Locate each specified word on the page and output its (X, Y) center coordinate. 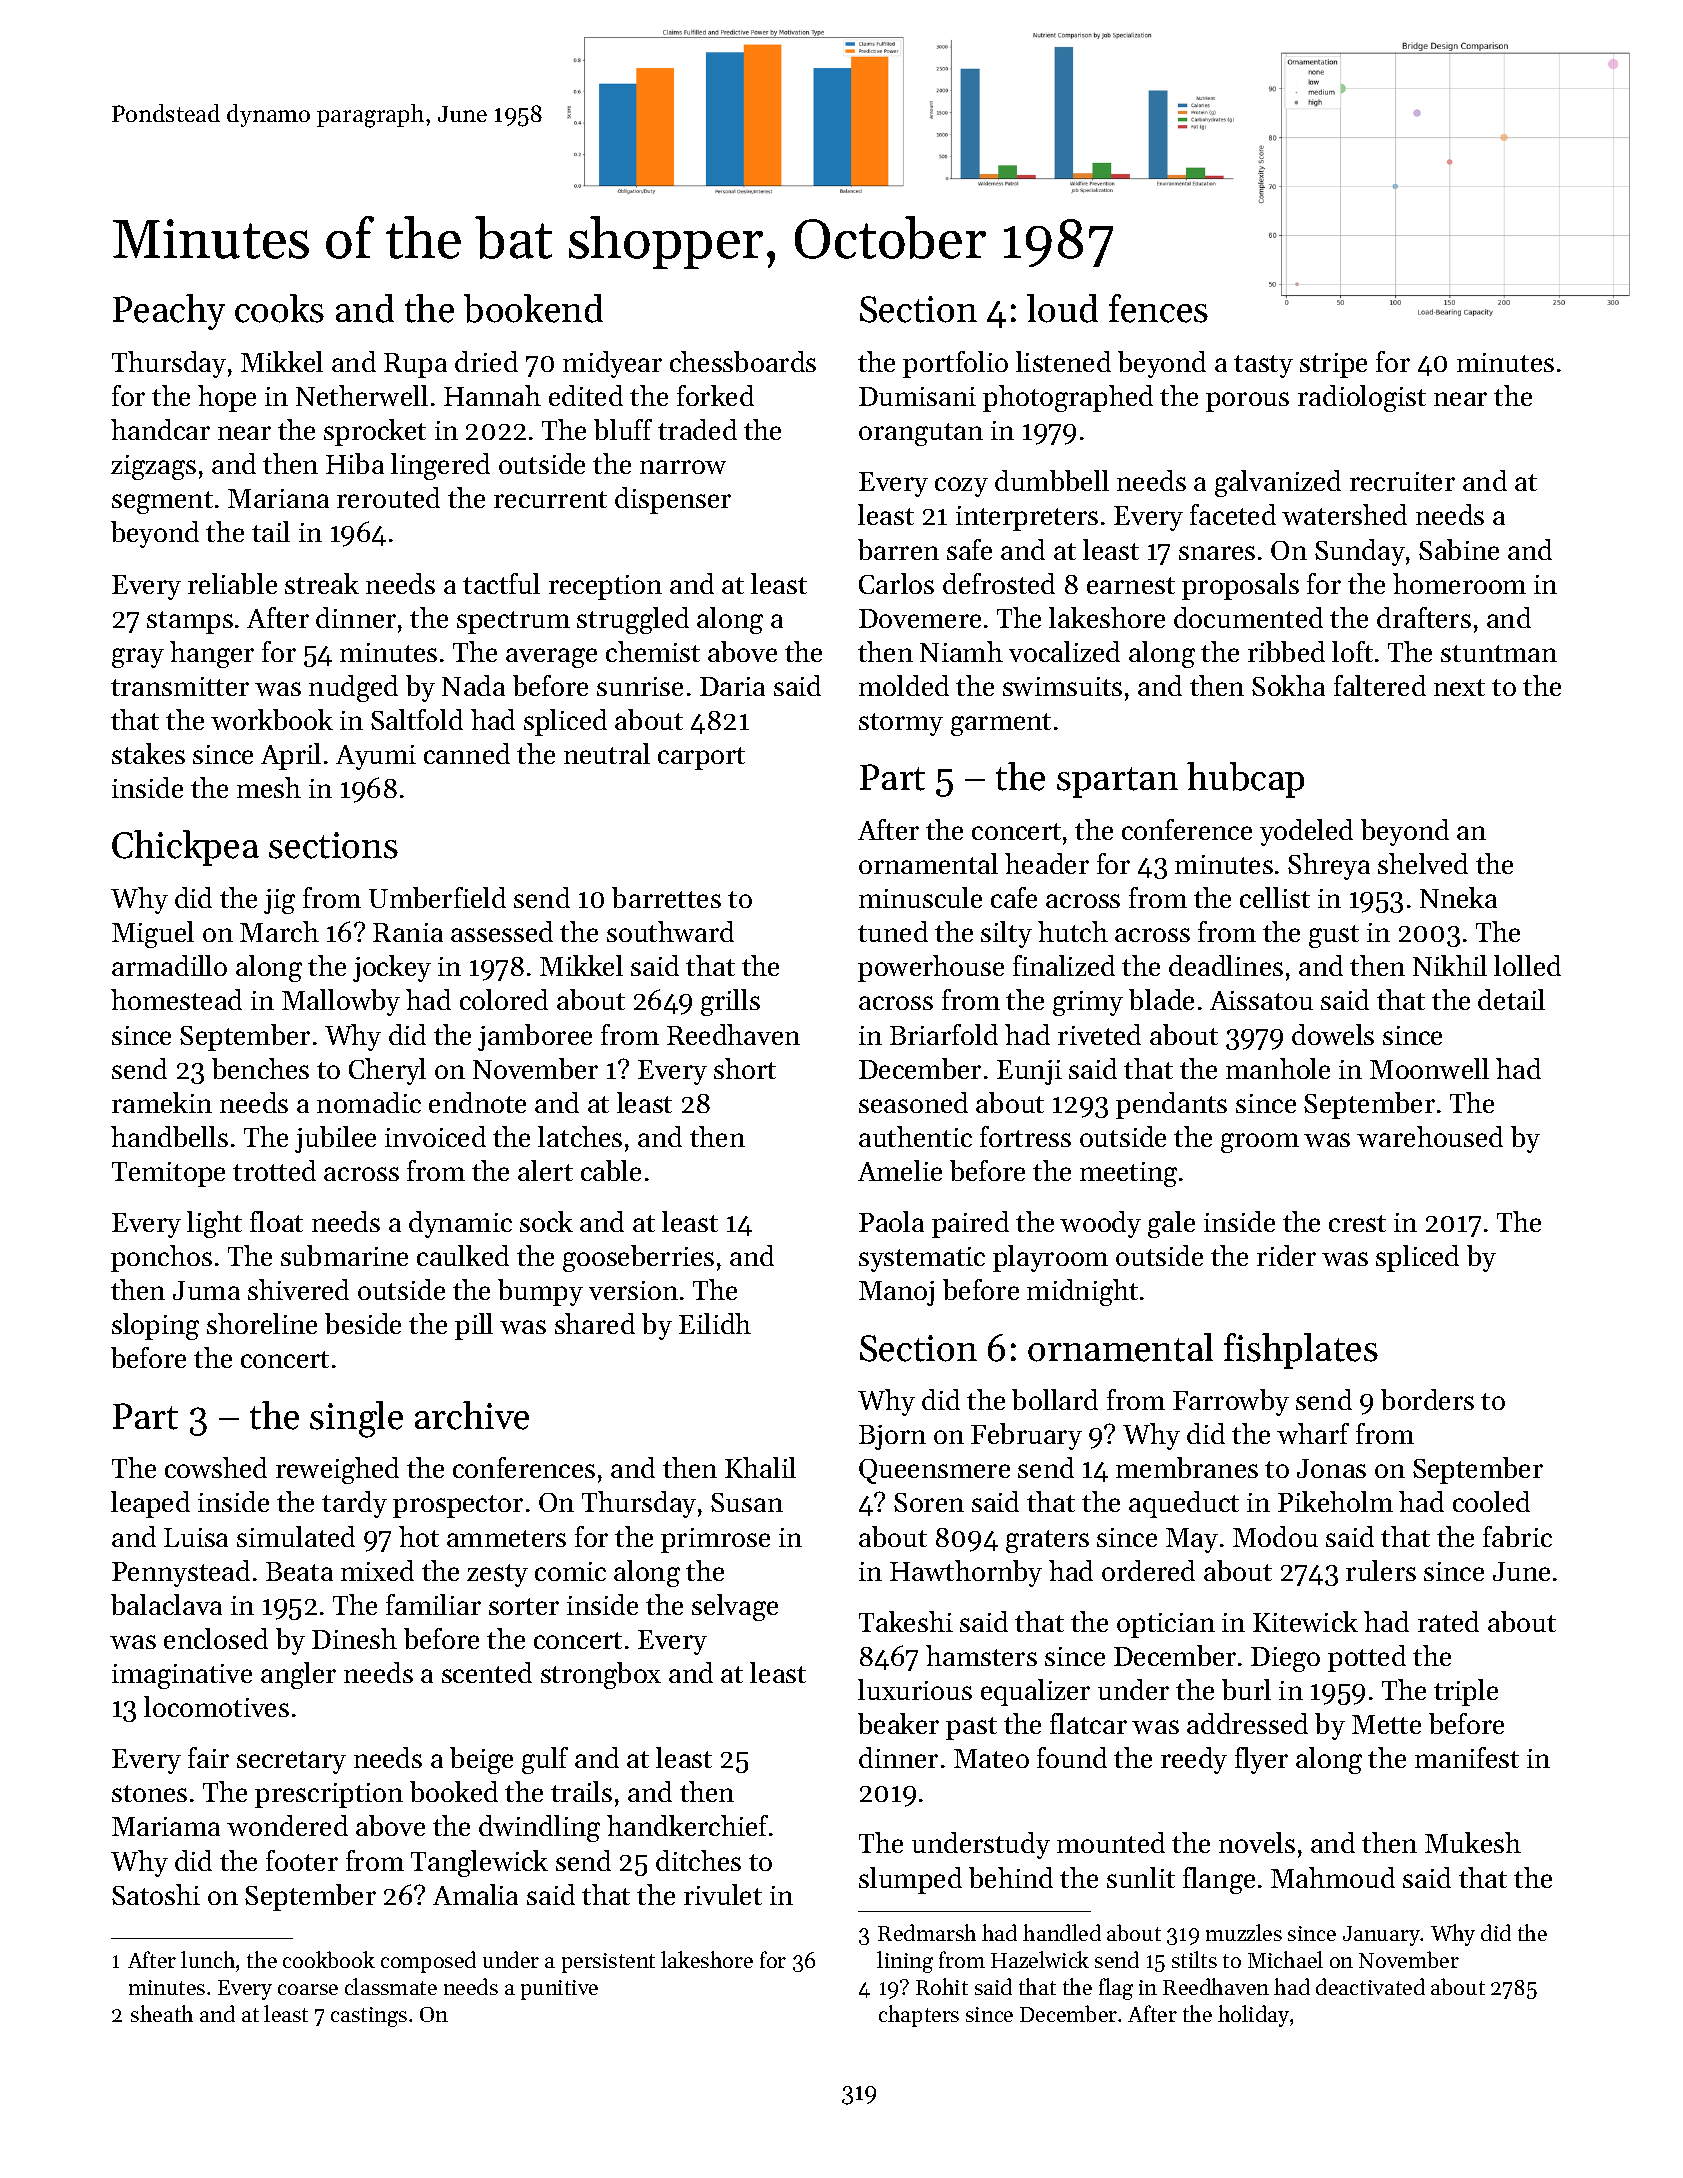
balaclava (166, 1604)
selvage (735, 1607)
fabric (1517, 1536)
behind (1011, 1877)
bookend (533, 308)
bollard (1055, 1399)
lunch (208, 1959)
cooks (279, 308)
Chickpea (185, 848)
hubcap (1245, 780)
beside (363, 1323)
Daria (732, 686)
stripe (1333, 365)
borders (1427, 1399)
